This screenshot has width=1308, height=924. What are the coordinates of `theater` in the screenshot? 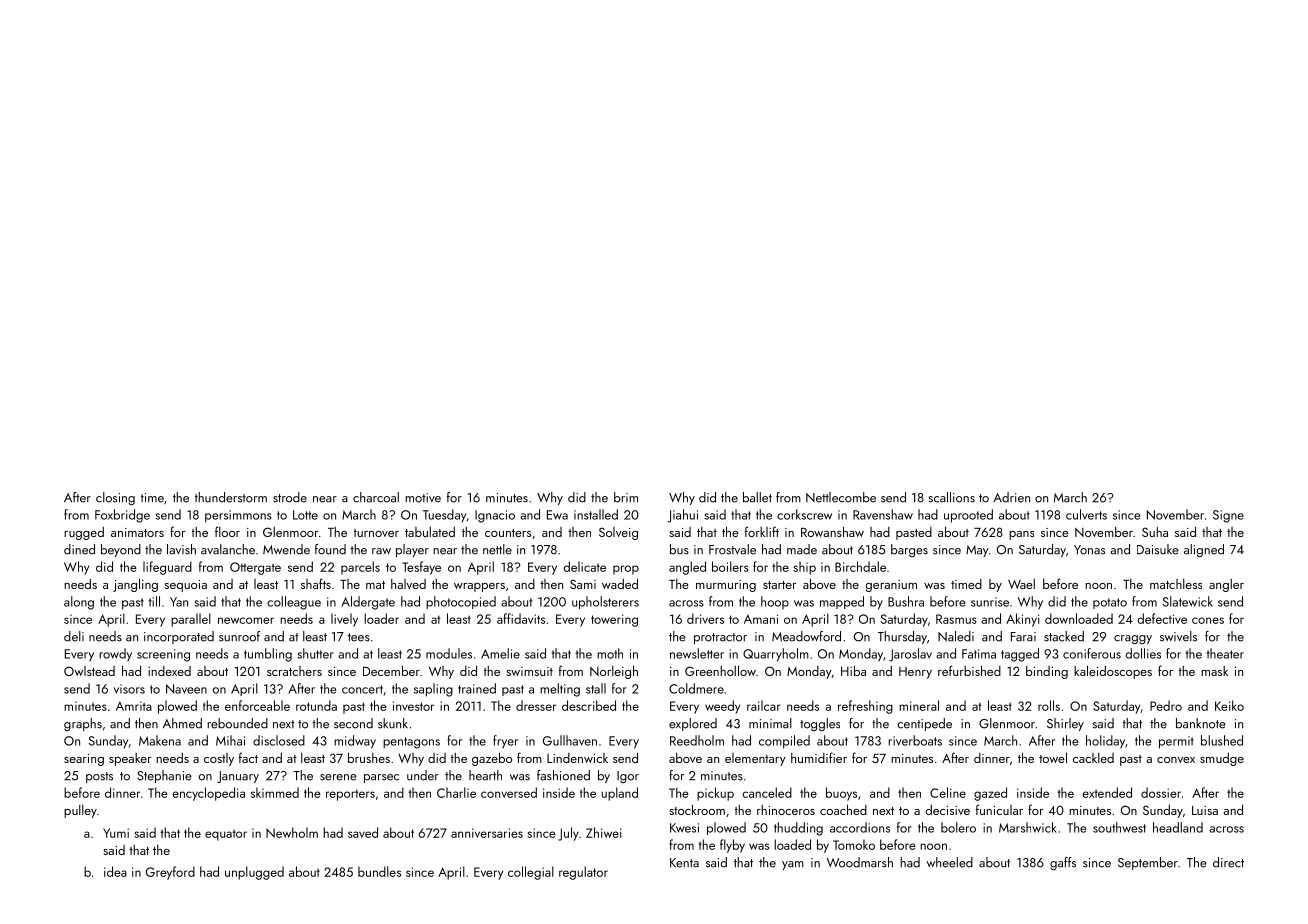 It's located at (1225, 653).
